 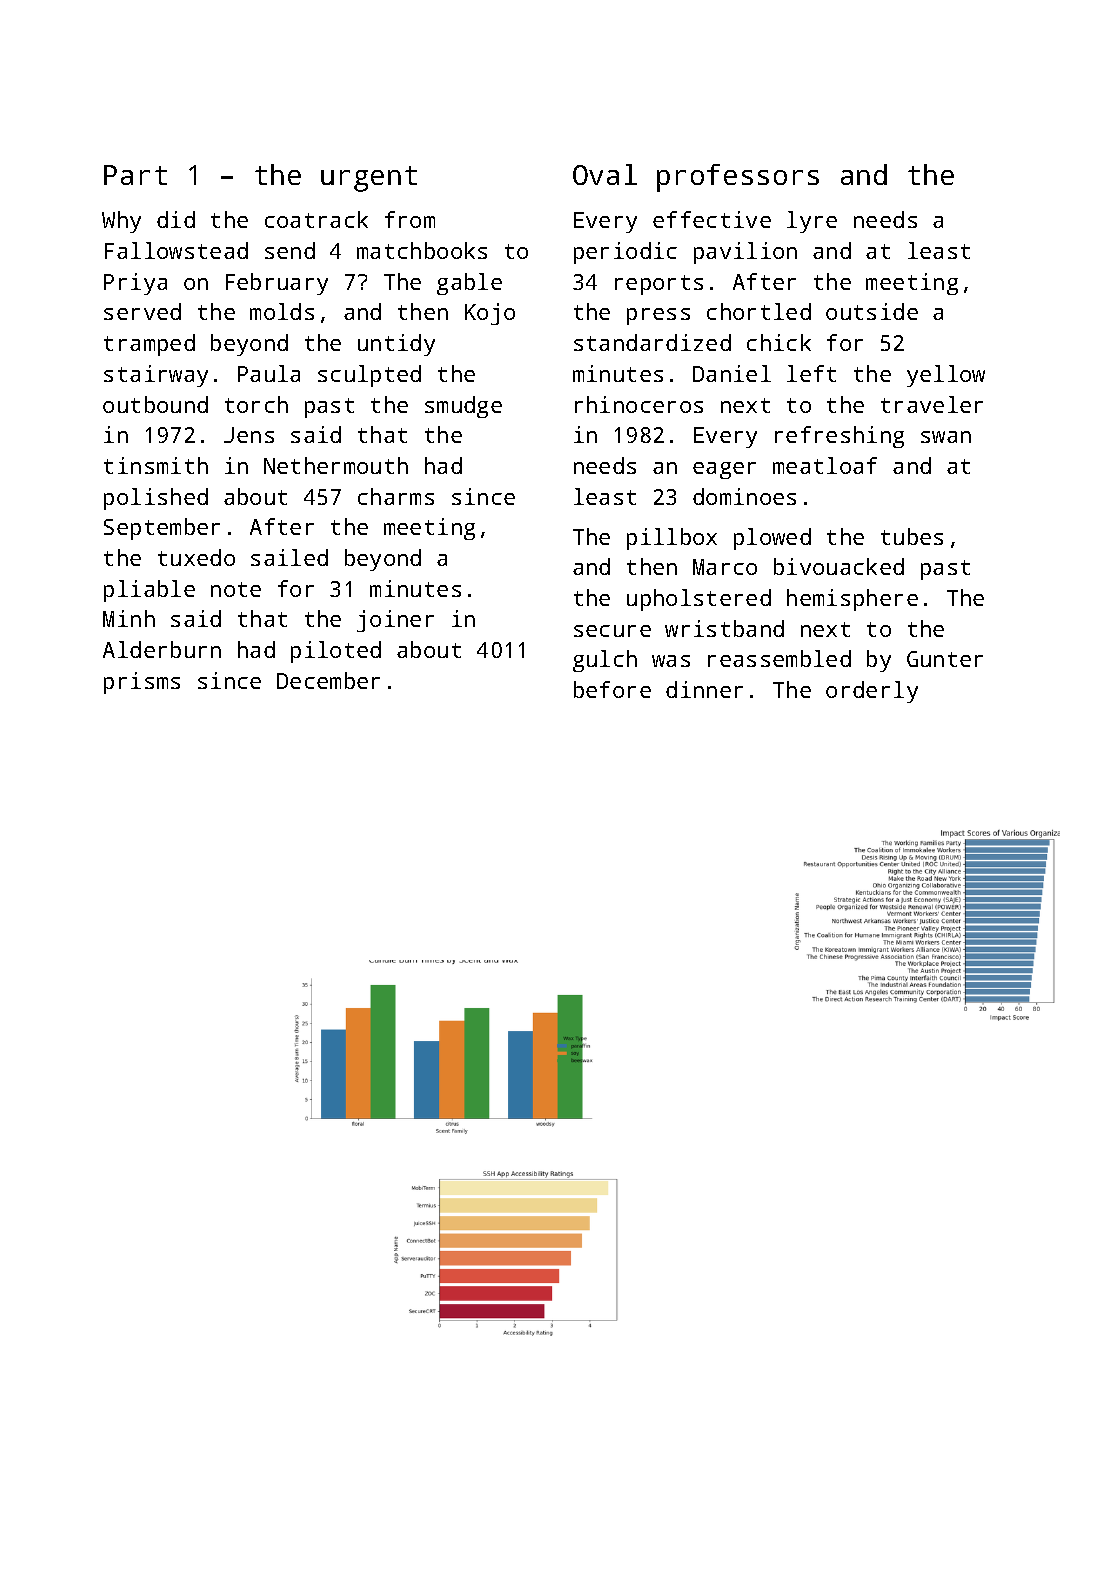 I want to click on Fallowstead, so click(x=176, y=250).
